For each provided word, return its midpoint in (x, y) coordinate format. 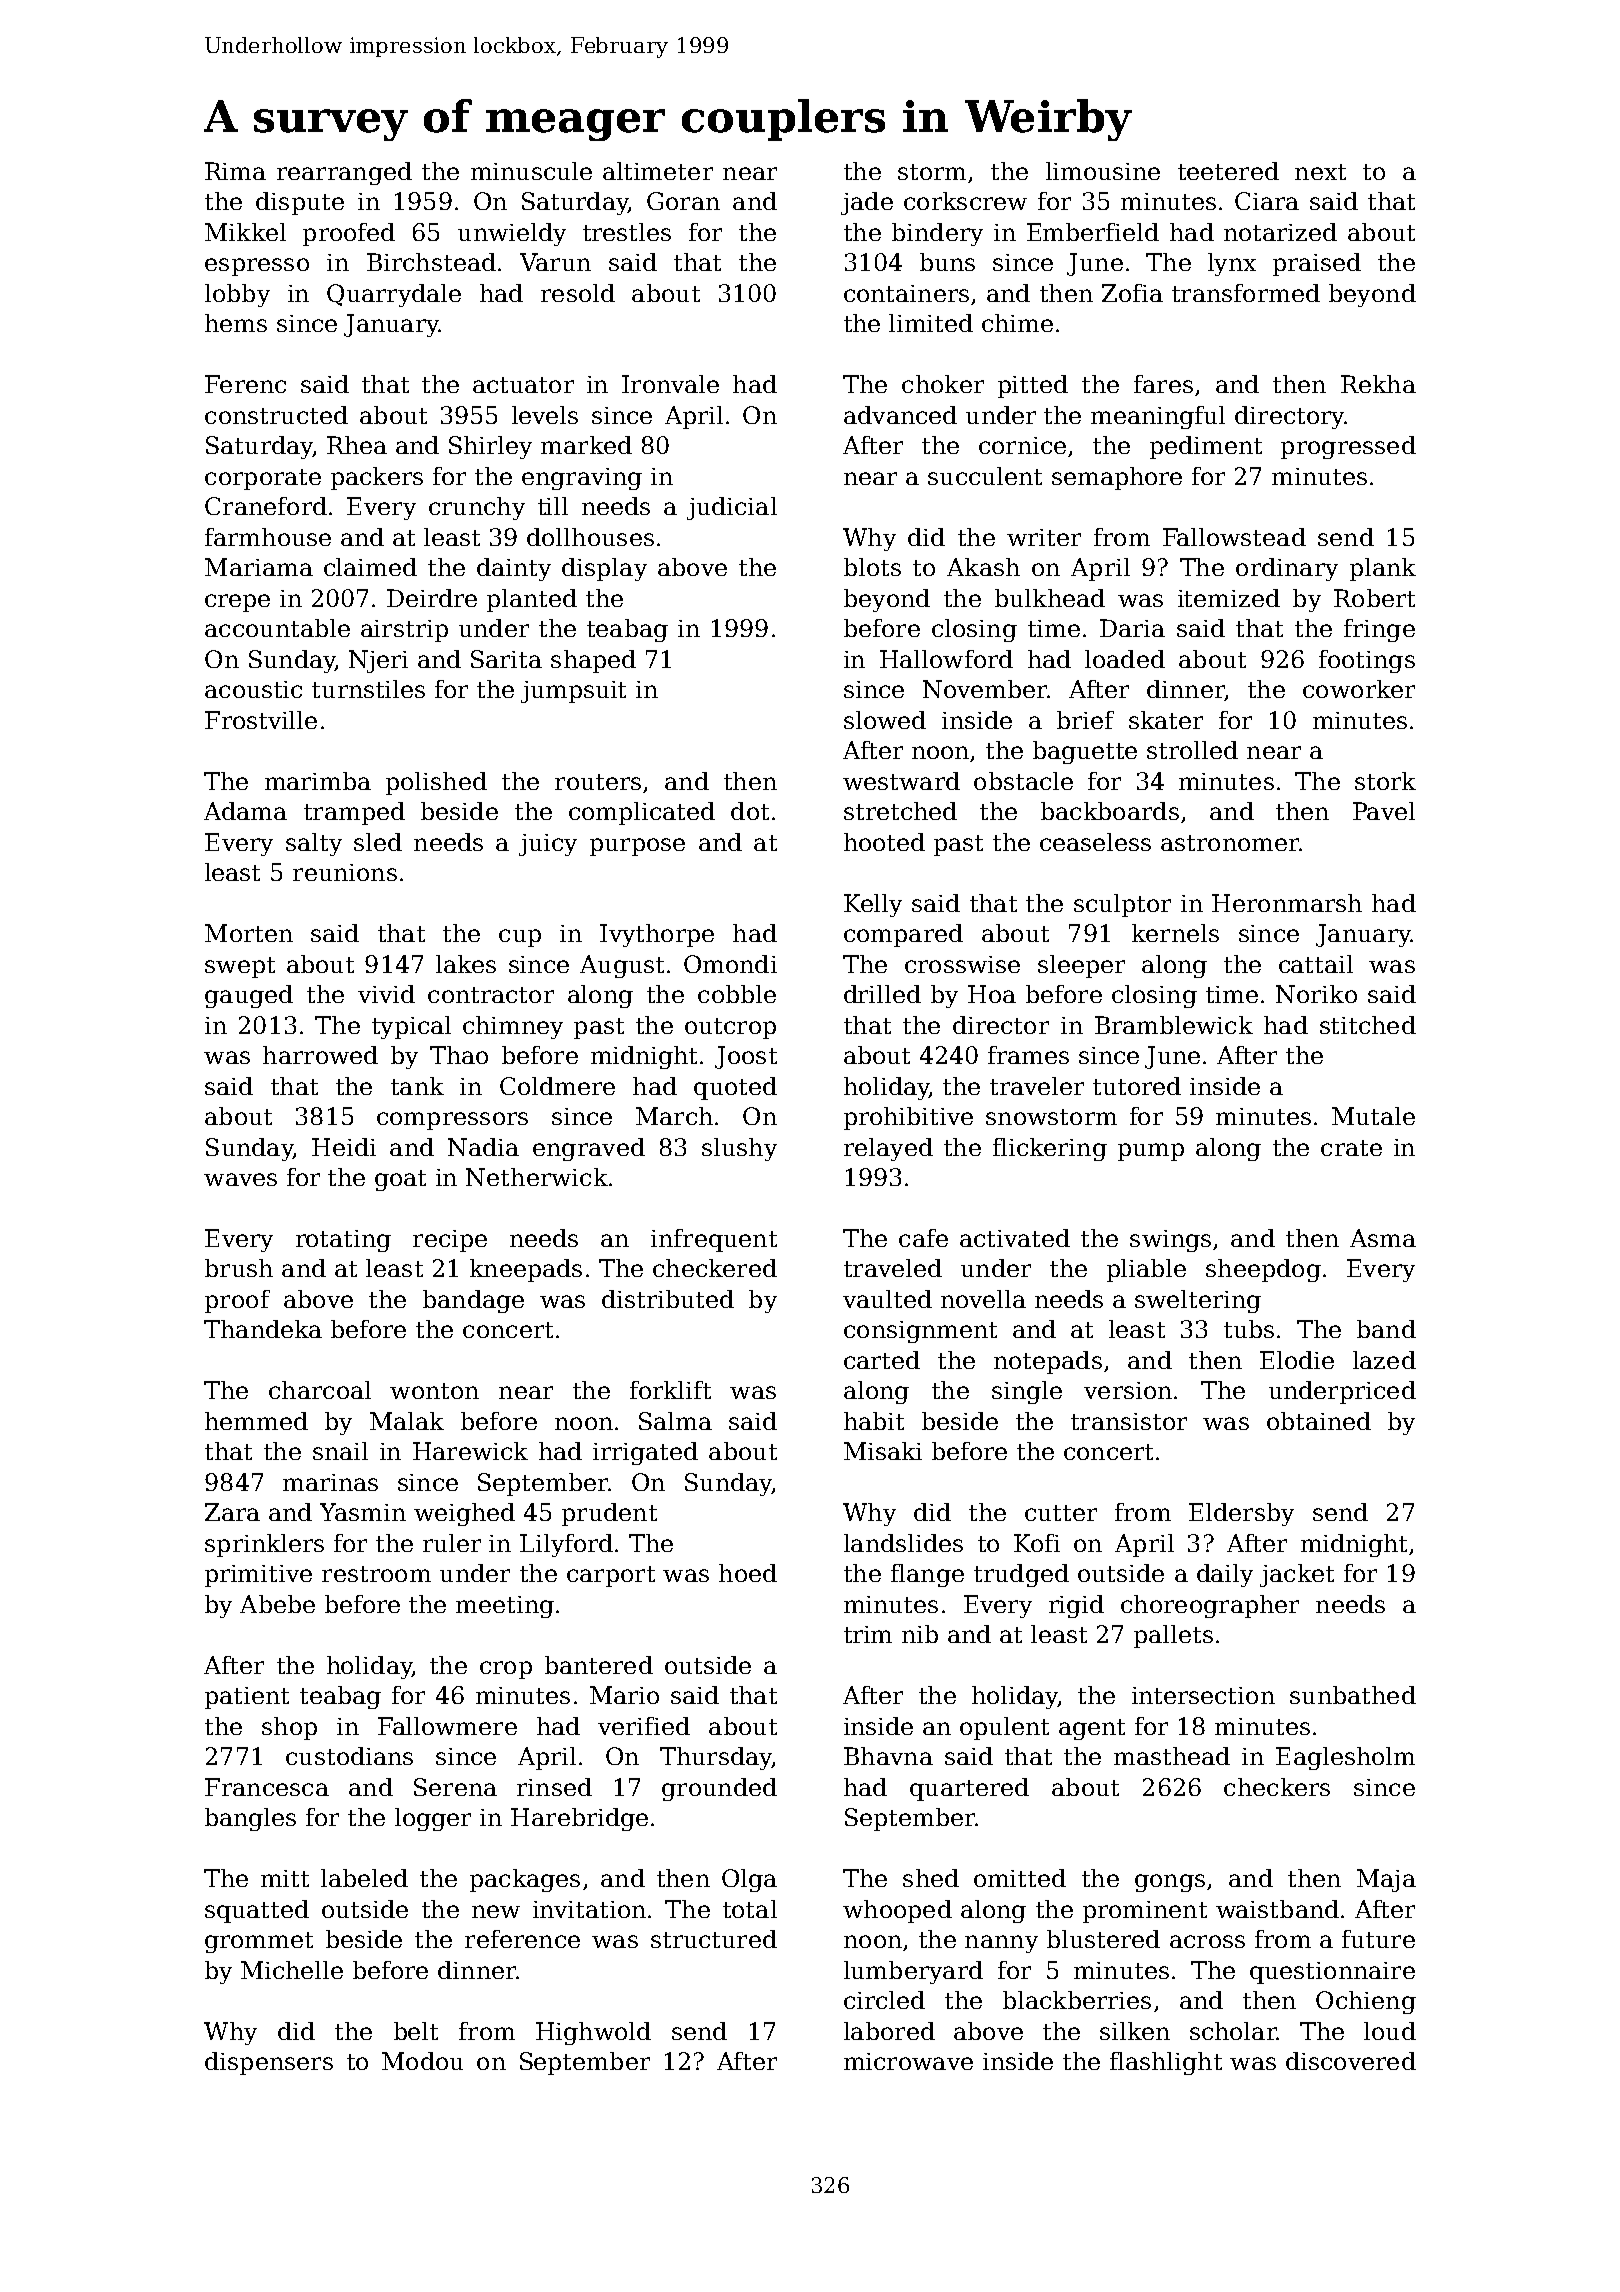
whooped (897, 1911)
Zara (232, 1512)
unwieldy (512, 234)
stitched (1368, 1025)
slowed (885, 720)
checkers (1277, 1787)
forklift (670, 1390)
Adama (245, 811)
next (1320, 172)
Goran (683, 201)
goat (400, 1180)
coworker (1359, 689)
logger (433, 1819)
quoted (735, 1088)
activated (1015, 1238)
